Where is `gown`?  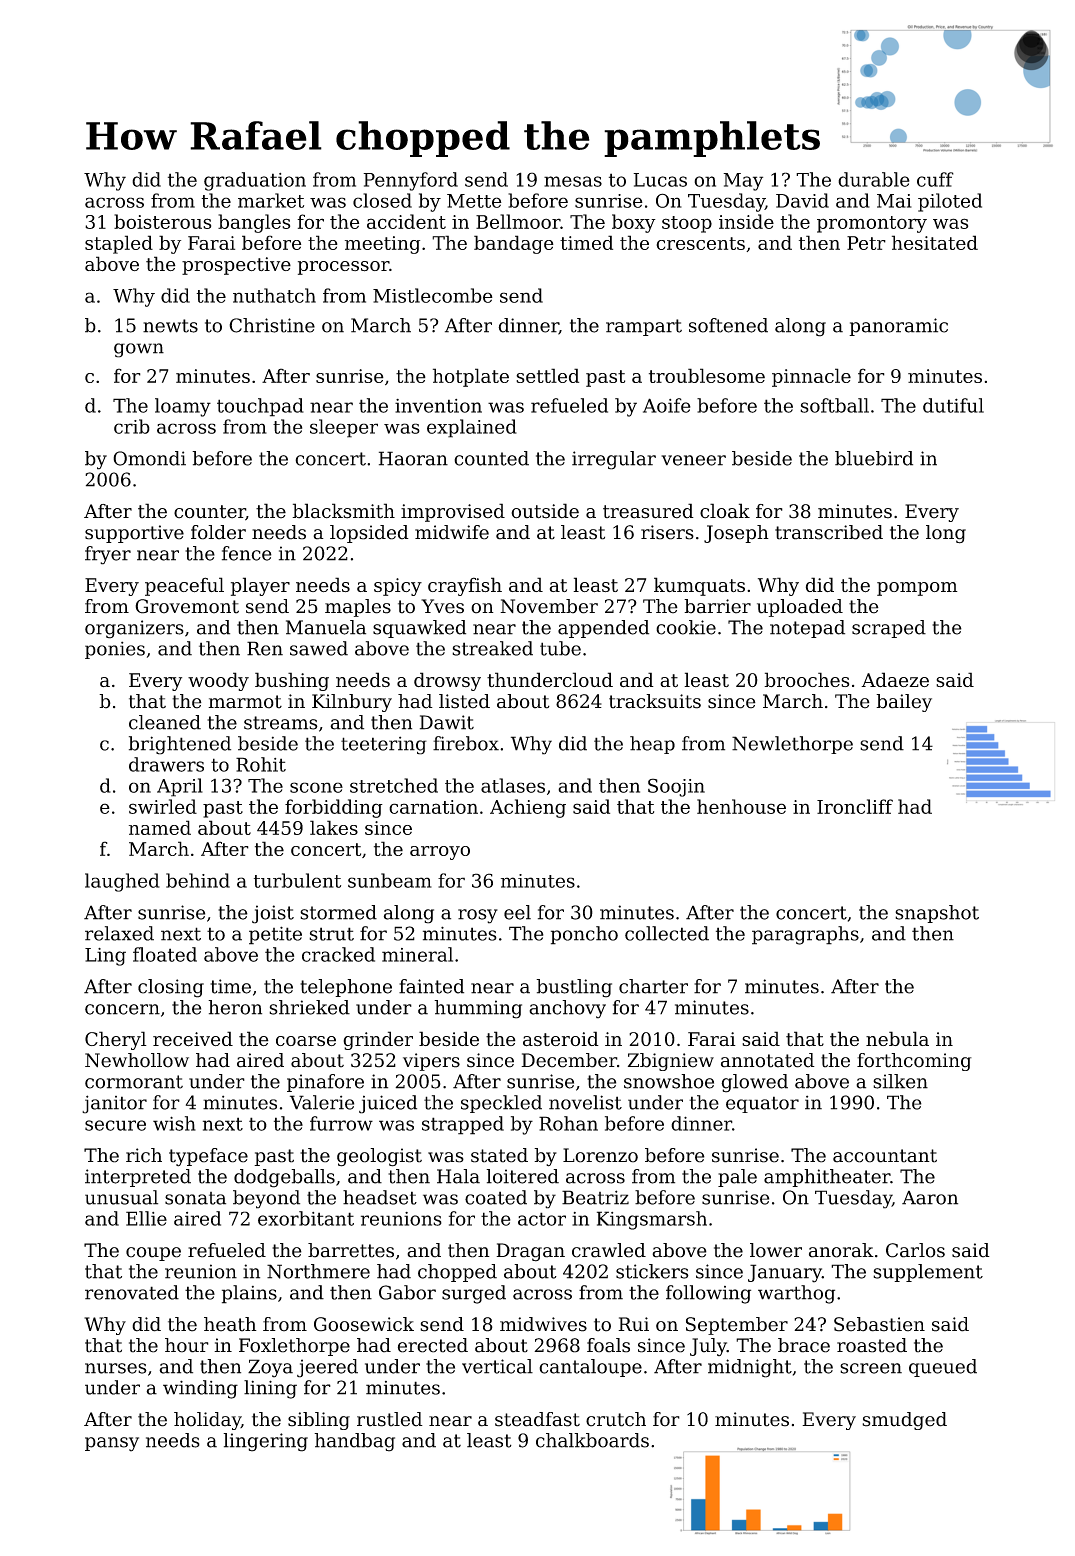 gown is located at coordinates (139, 350).
